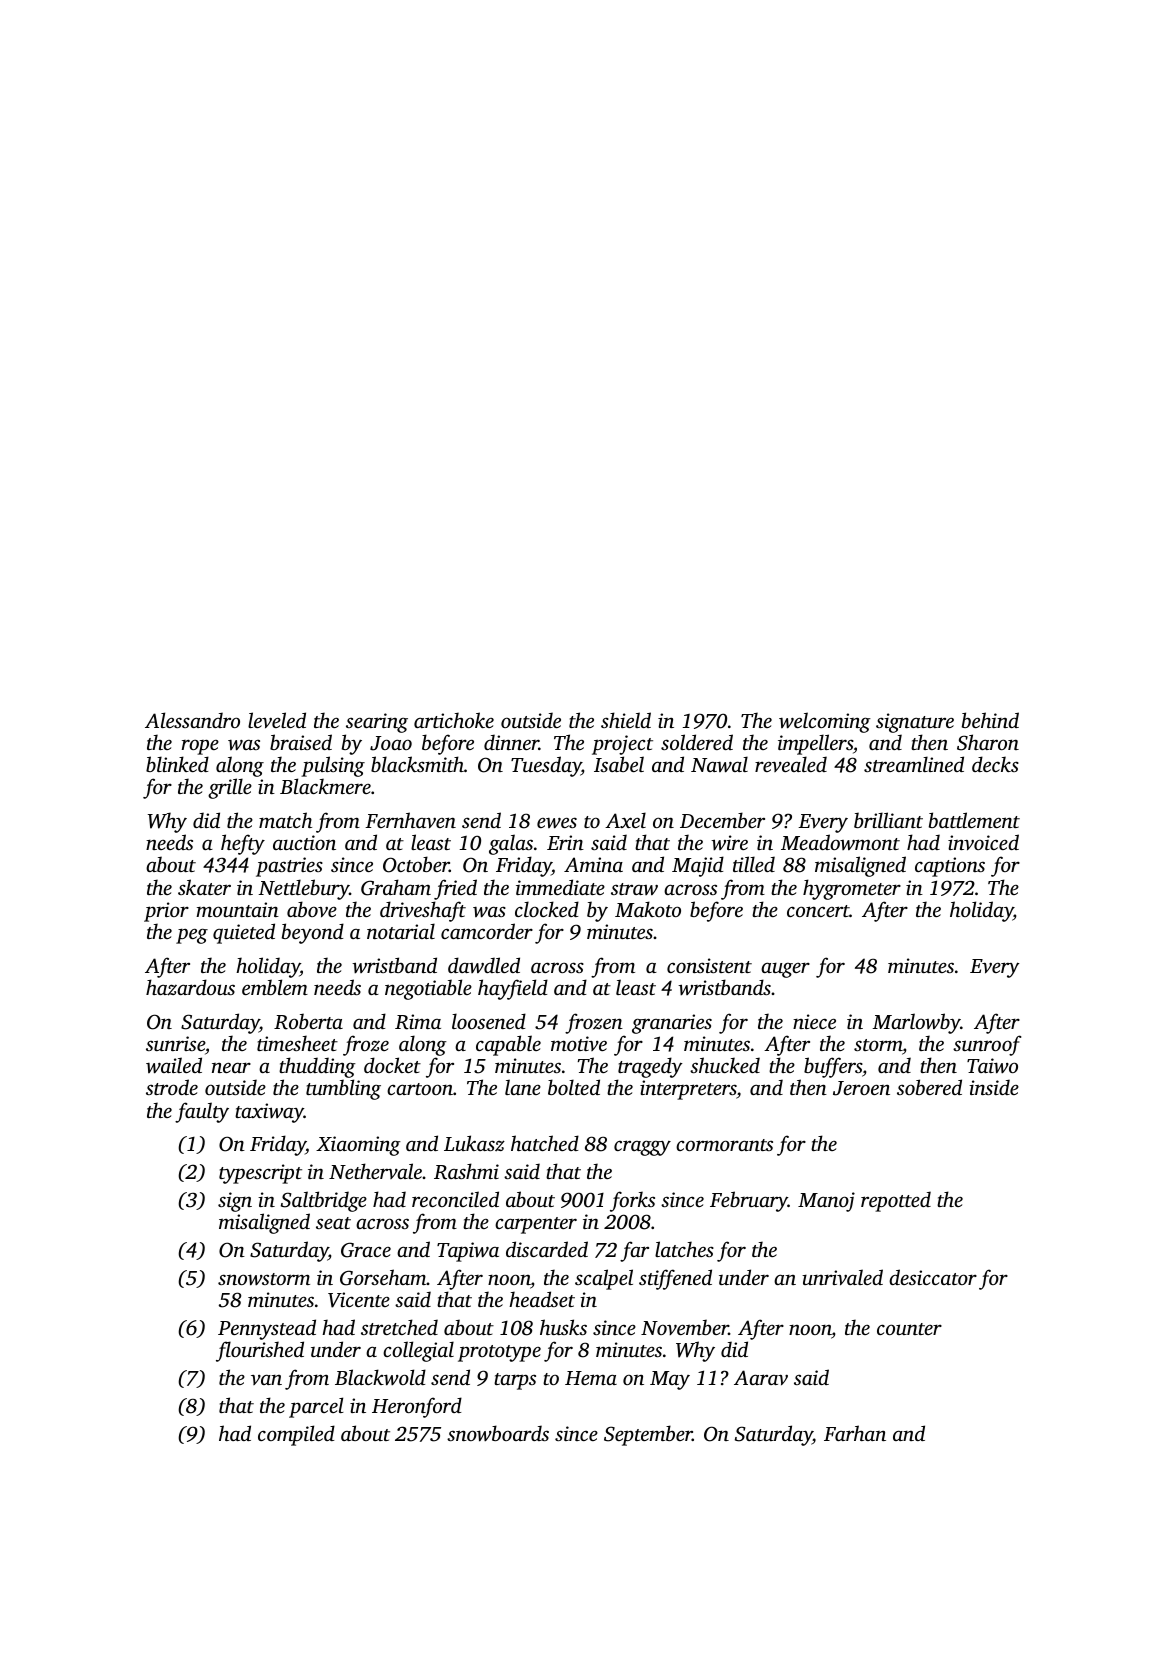 The image size is (1165, 1654). I want to click on peg, so click(192, 936).
